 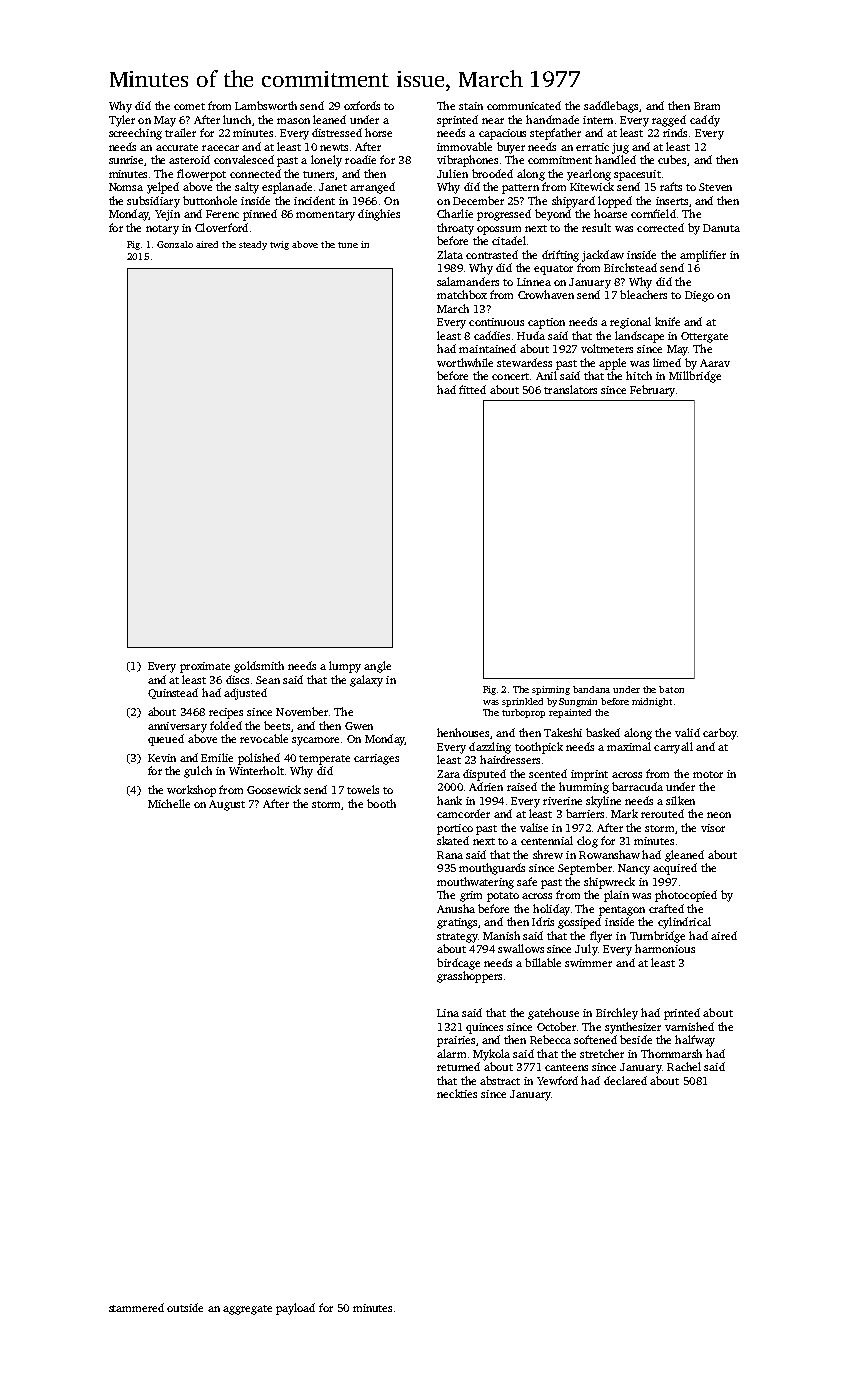 I want to click on fitted, so click(x=472, y=389).
